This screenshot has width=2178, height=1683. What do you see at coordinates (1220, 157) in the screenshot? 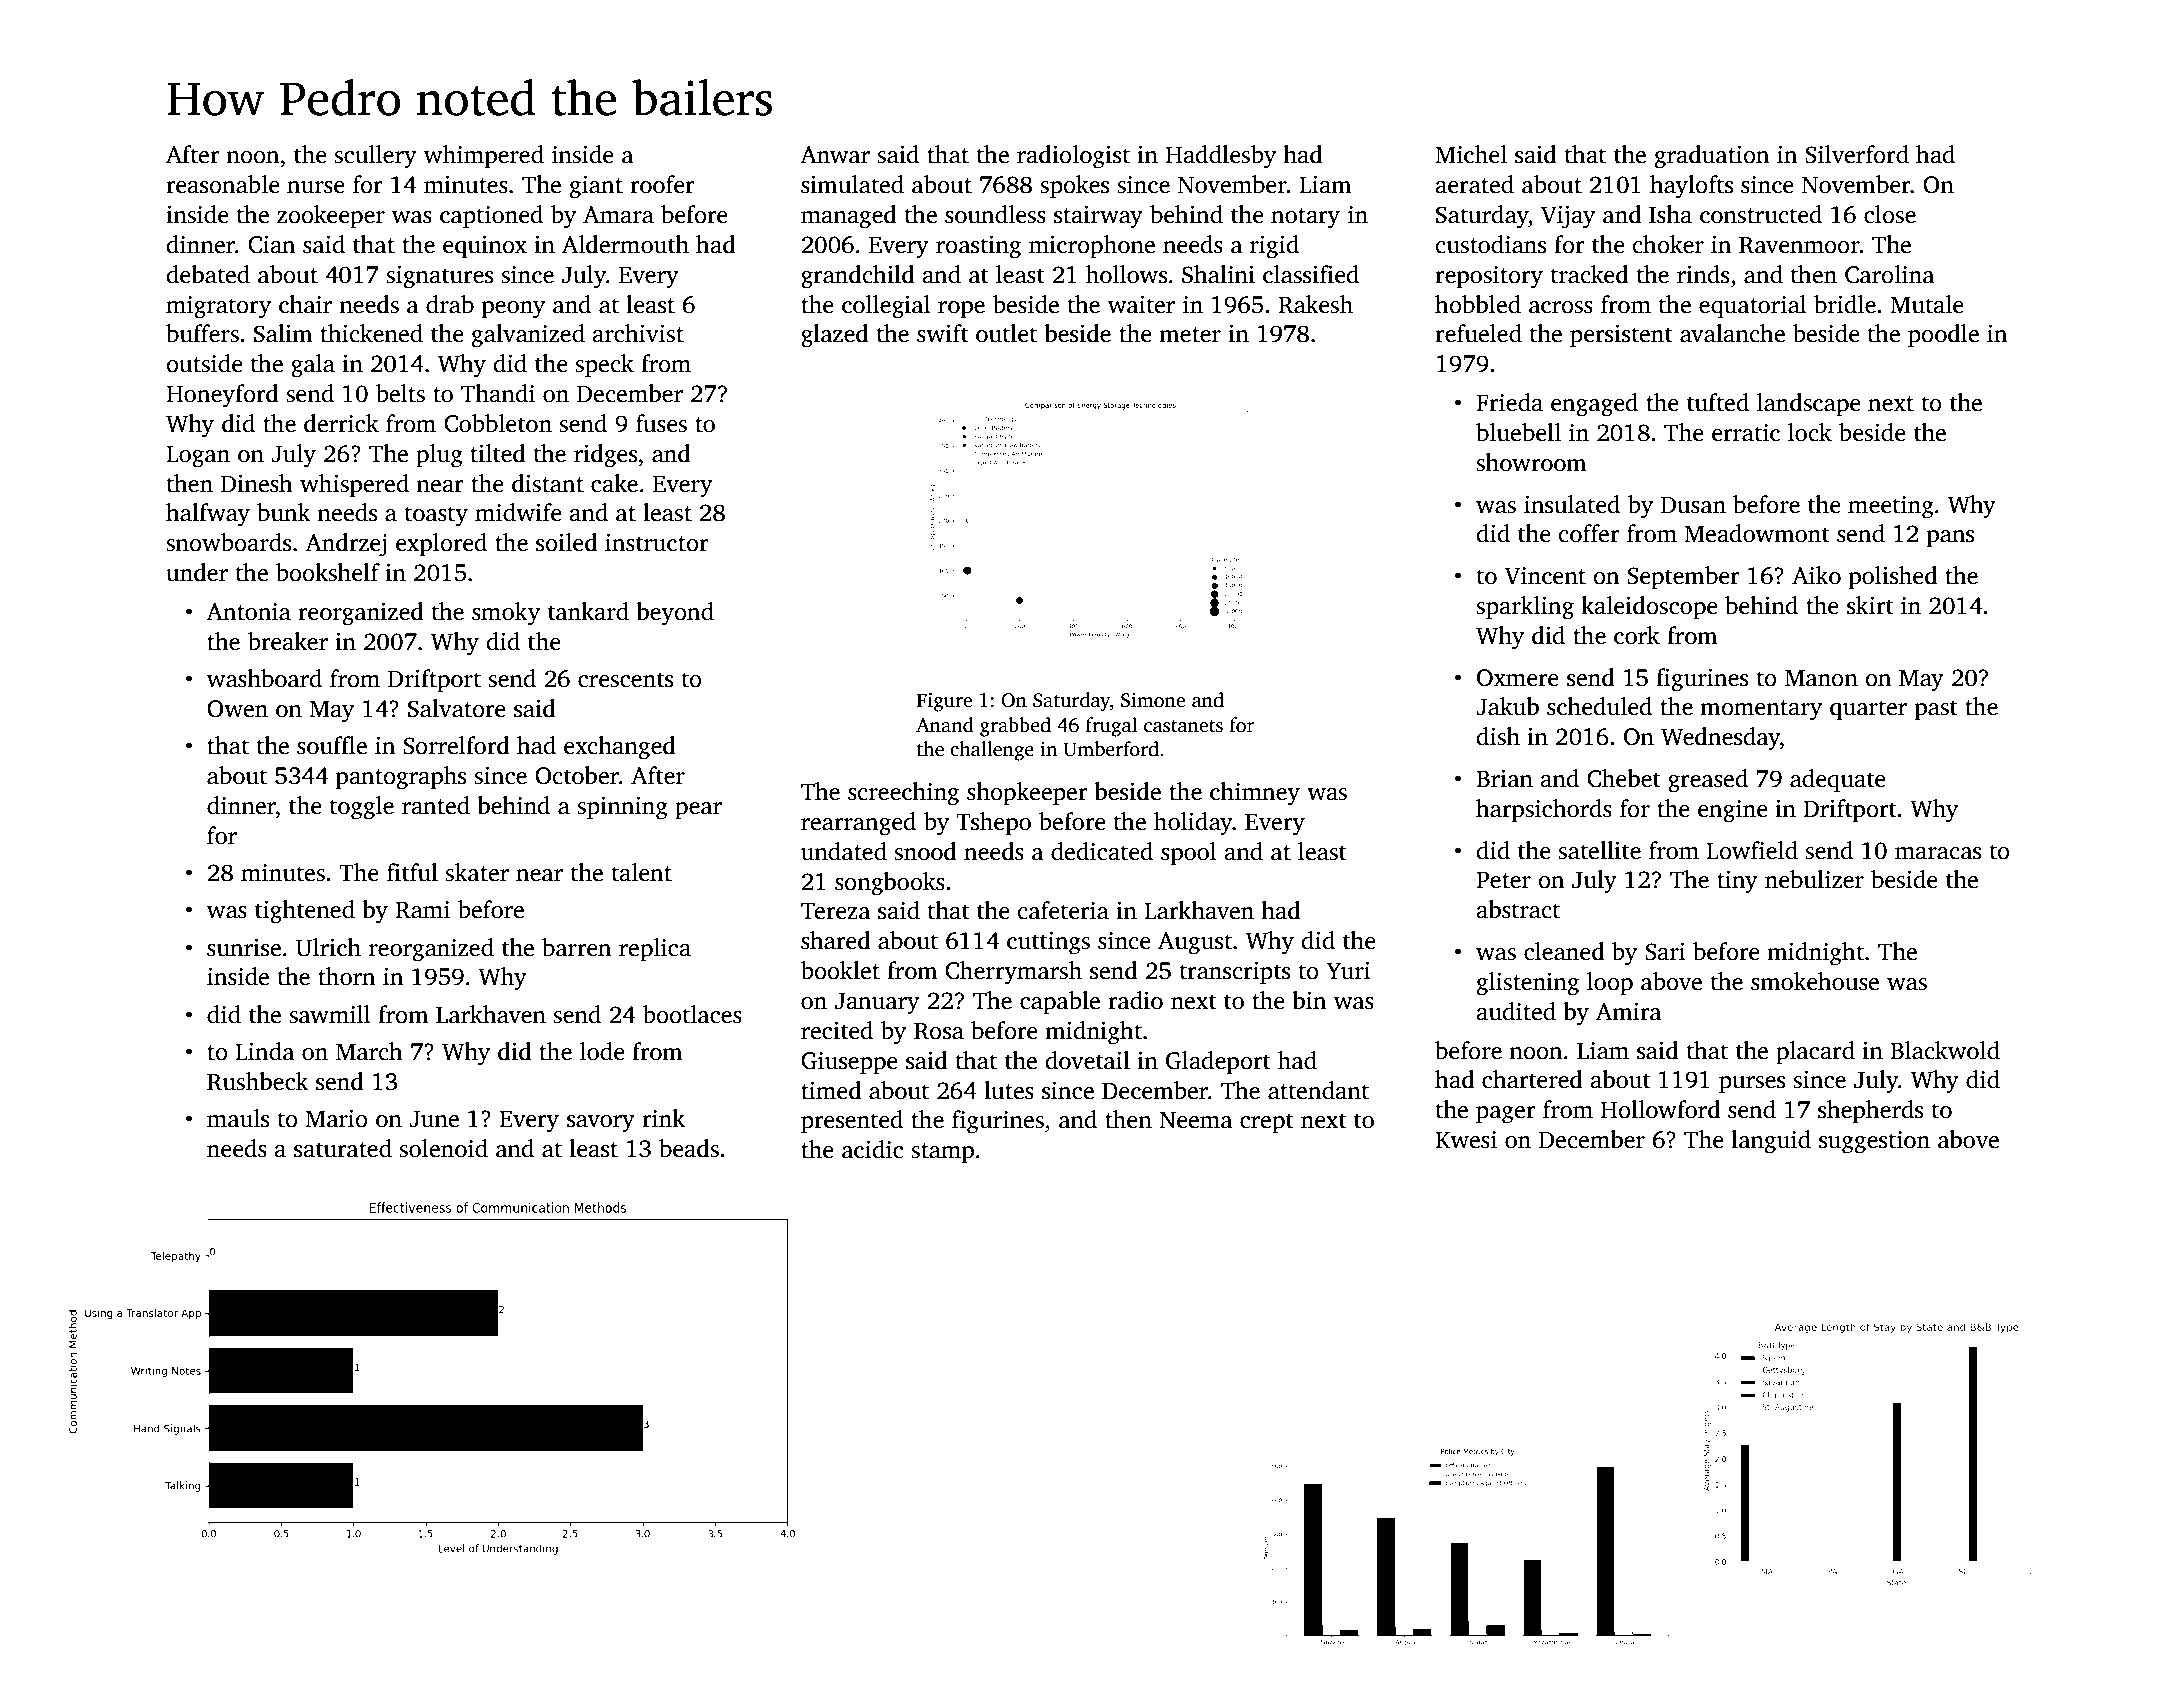
I see `Haddlesby` at bounding box center [1220, 157].
